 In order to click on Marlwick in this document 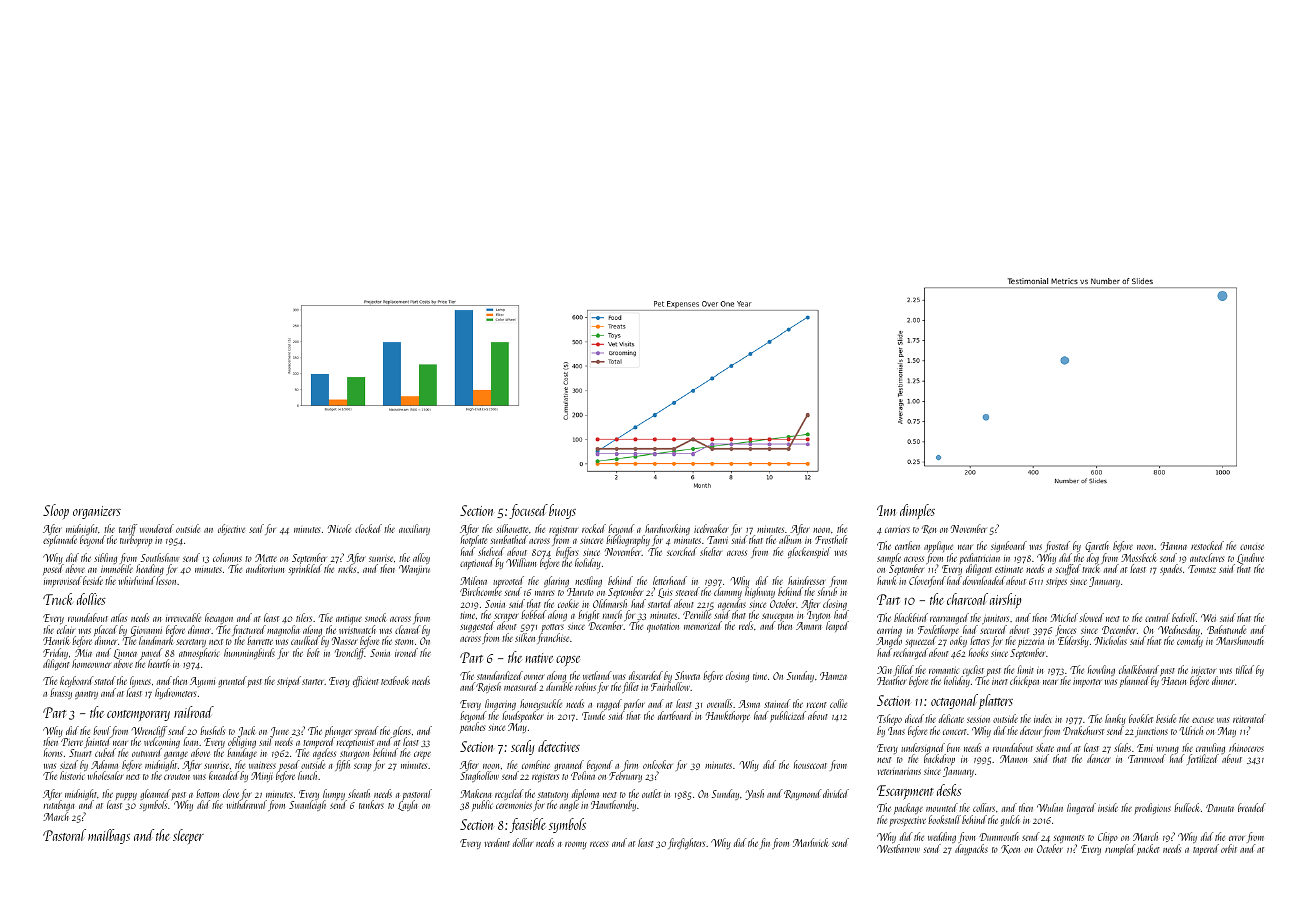, I will do `click(810, 842)`.
